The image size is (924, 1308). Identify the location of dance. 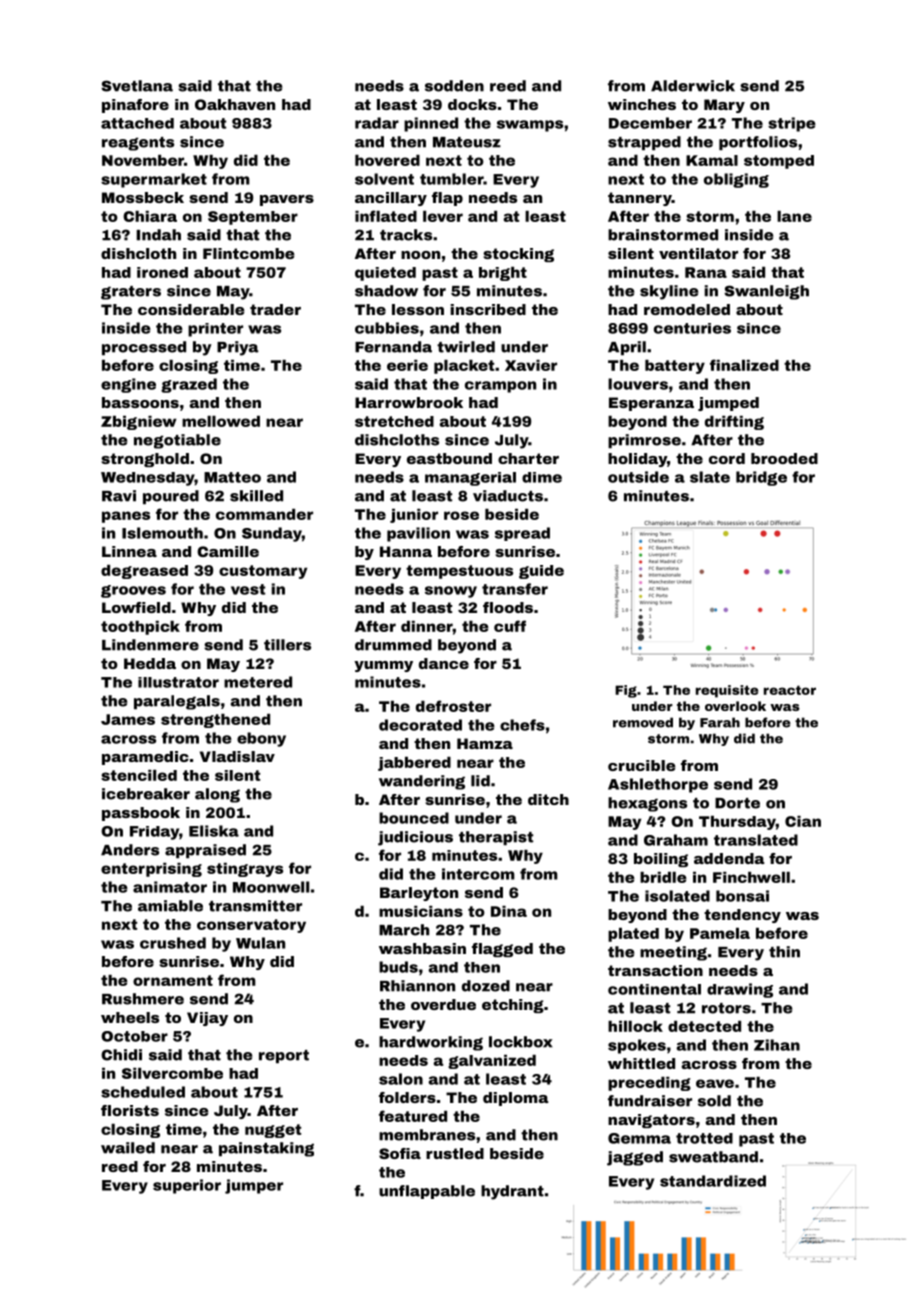
(444, 663).
